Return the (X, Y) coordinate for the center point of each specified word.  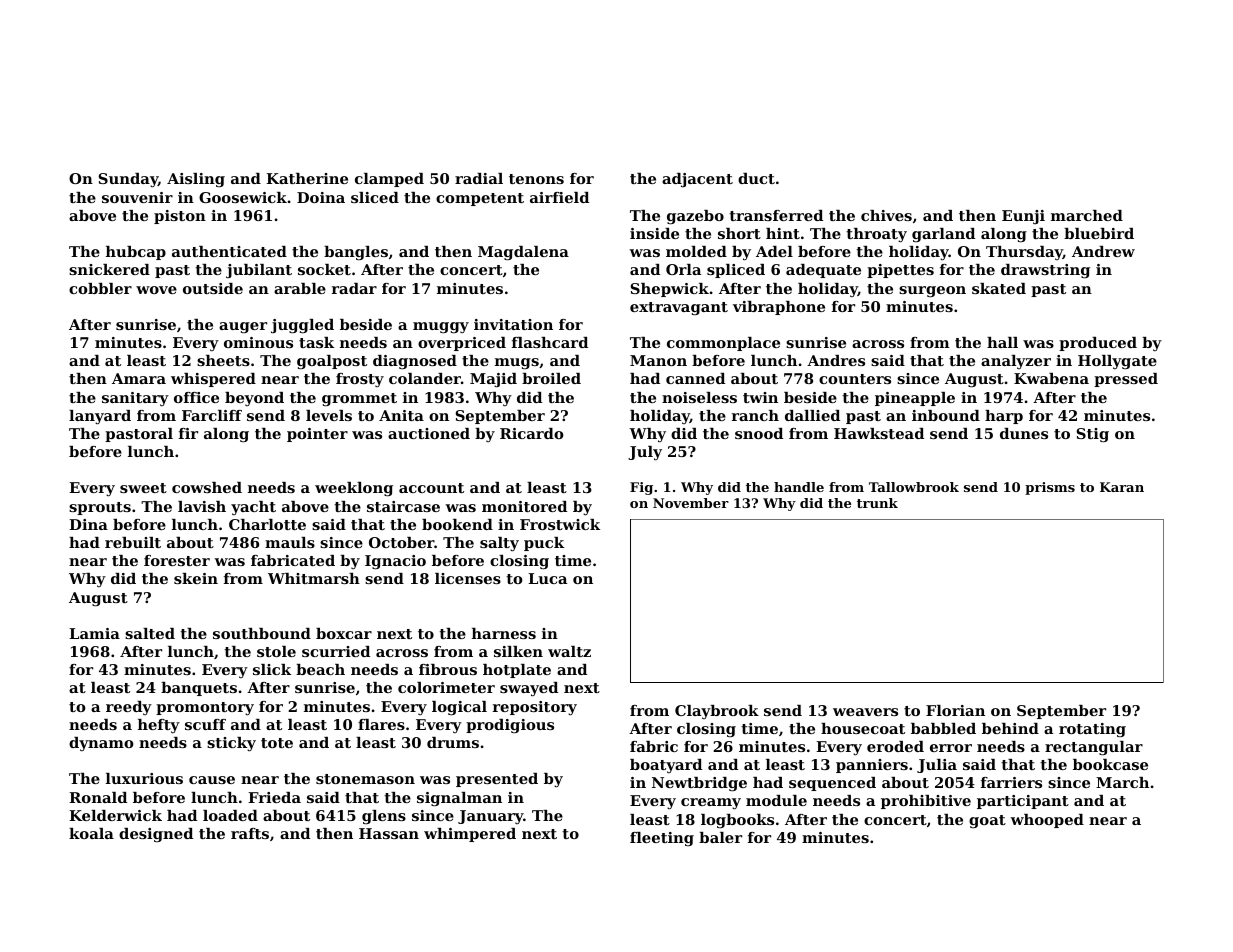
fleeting (662, 839)
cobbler (100, 288)
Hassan (389, 833)
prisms (1050, 488)
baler (720, 837)
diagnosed (415, 362)
